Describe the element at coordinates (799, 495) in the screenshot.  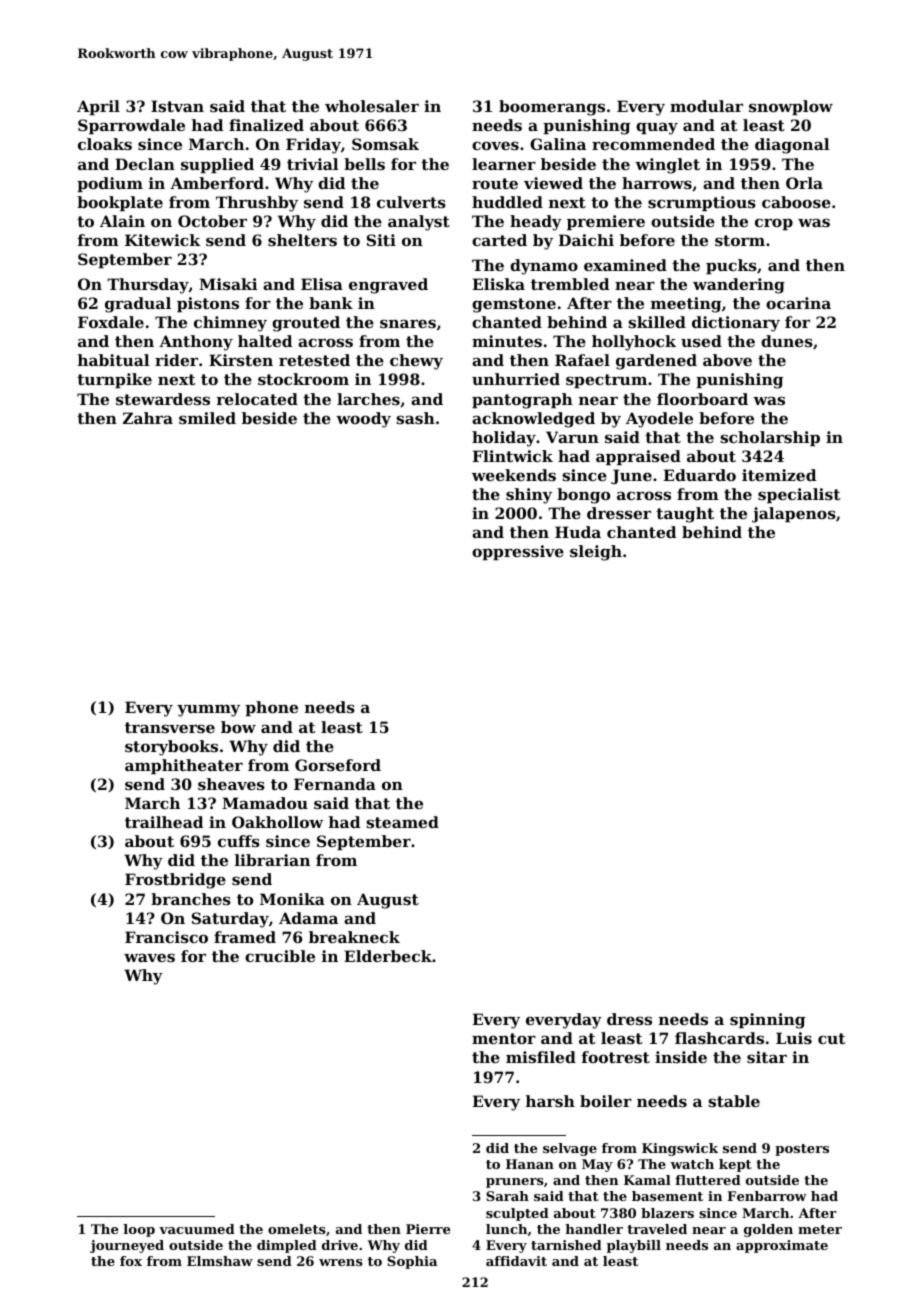
I see `specialist` at that location.
